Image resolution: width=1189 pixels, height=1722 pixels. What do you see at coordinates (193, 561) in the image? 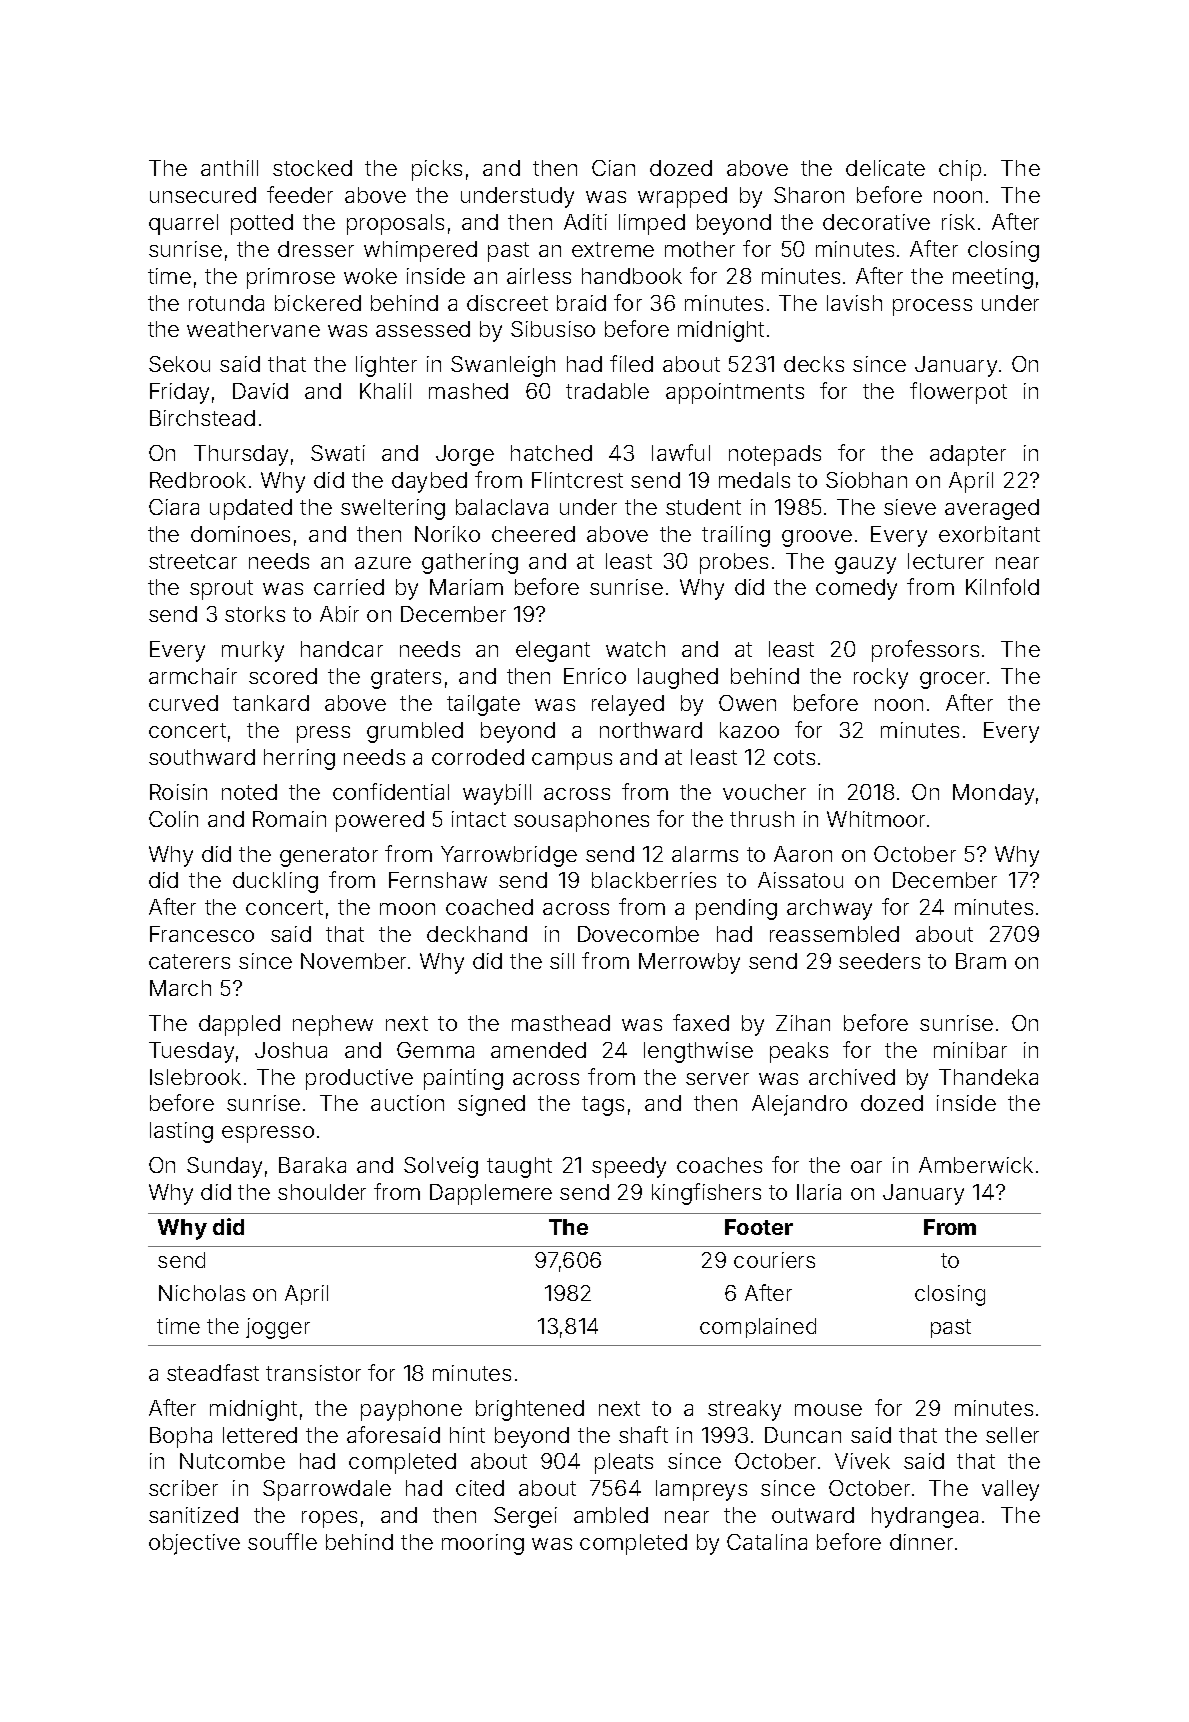
I see `streetcar` at bounding box center [193, 561].
